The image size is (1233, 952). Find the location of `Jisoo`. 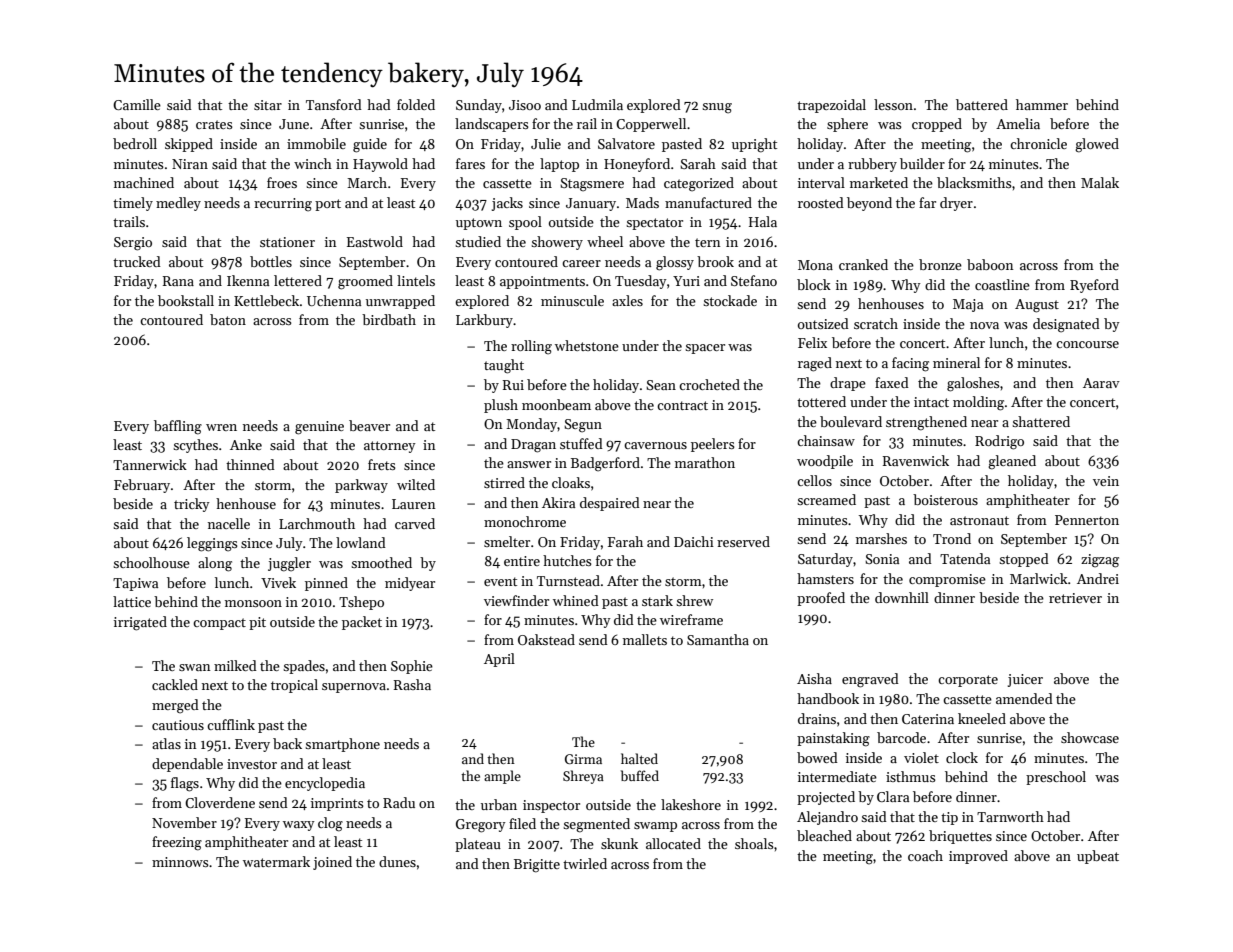

Jisoo is located at coordinates (525, 105).
